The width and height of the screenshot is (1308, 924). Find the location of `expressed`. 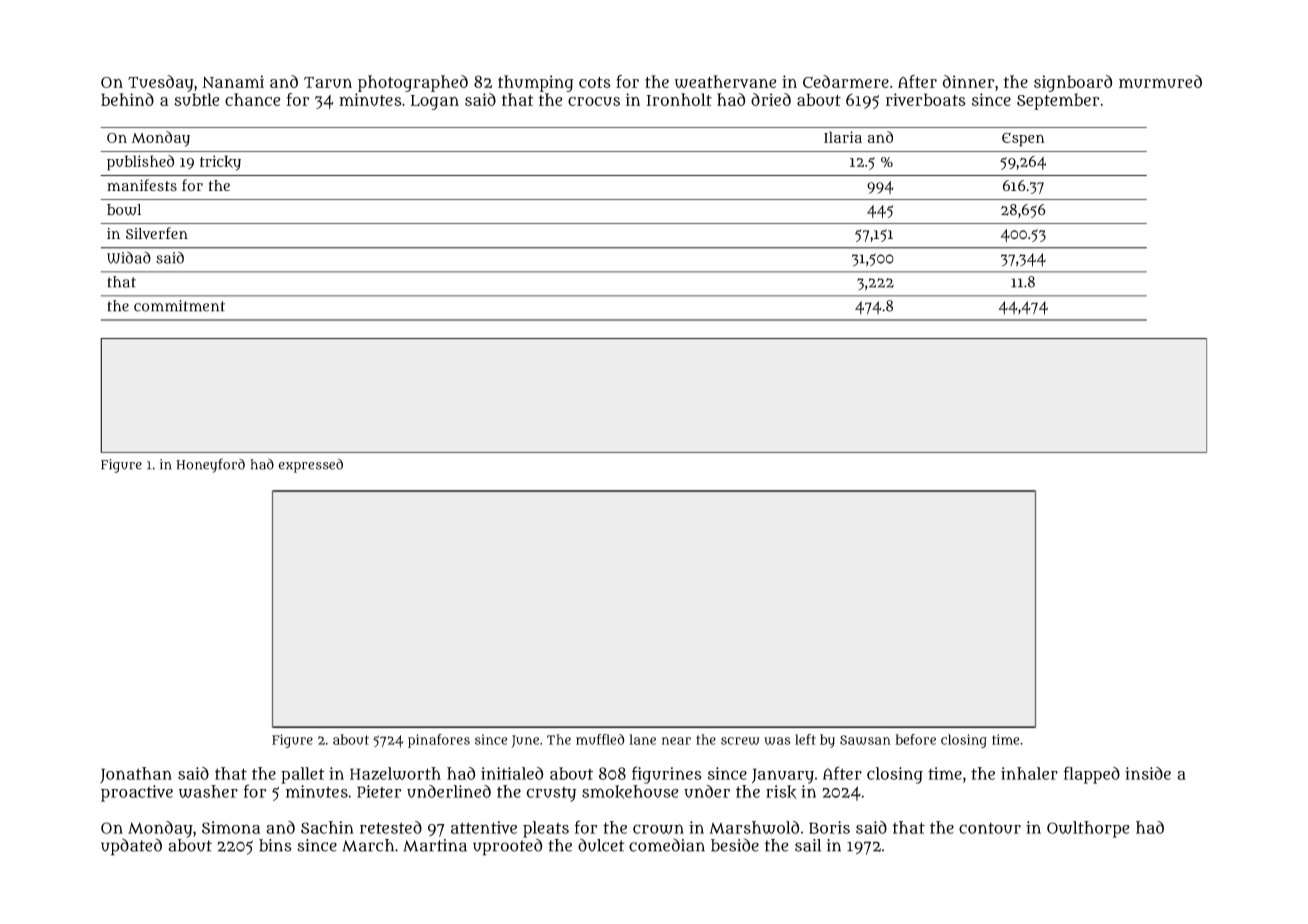

expressed is located at coordinates (311, 466).
